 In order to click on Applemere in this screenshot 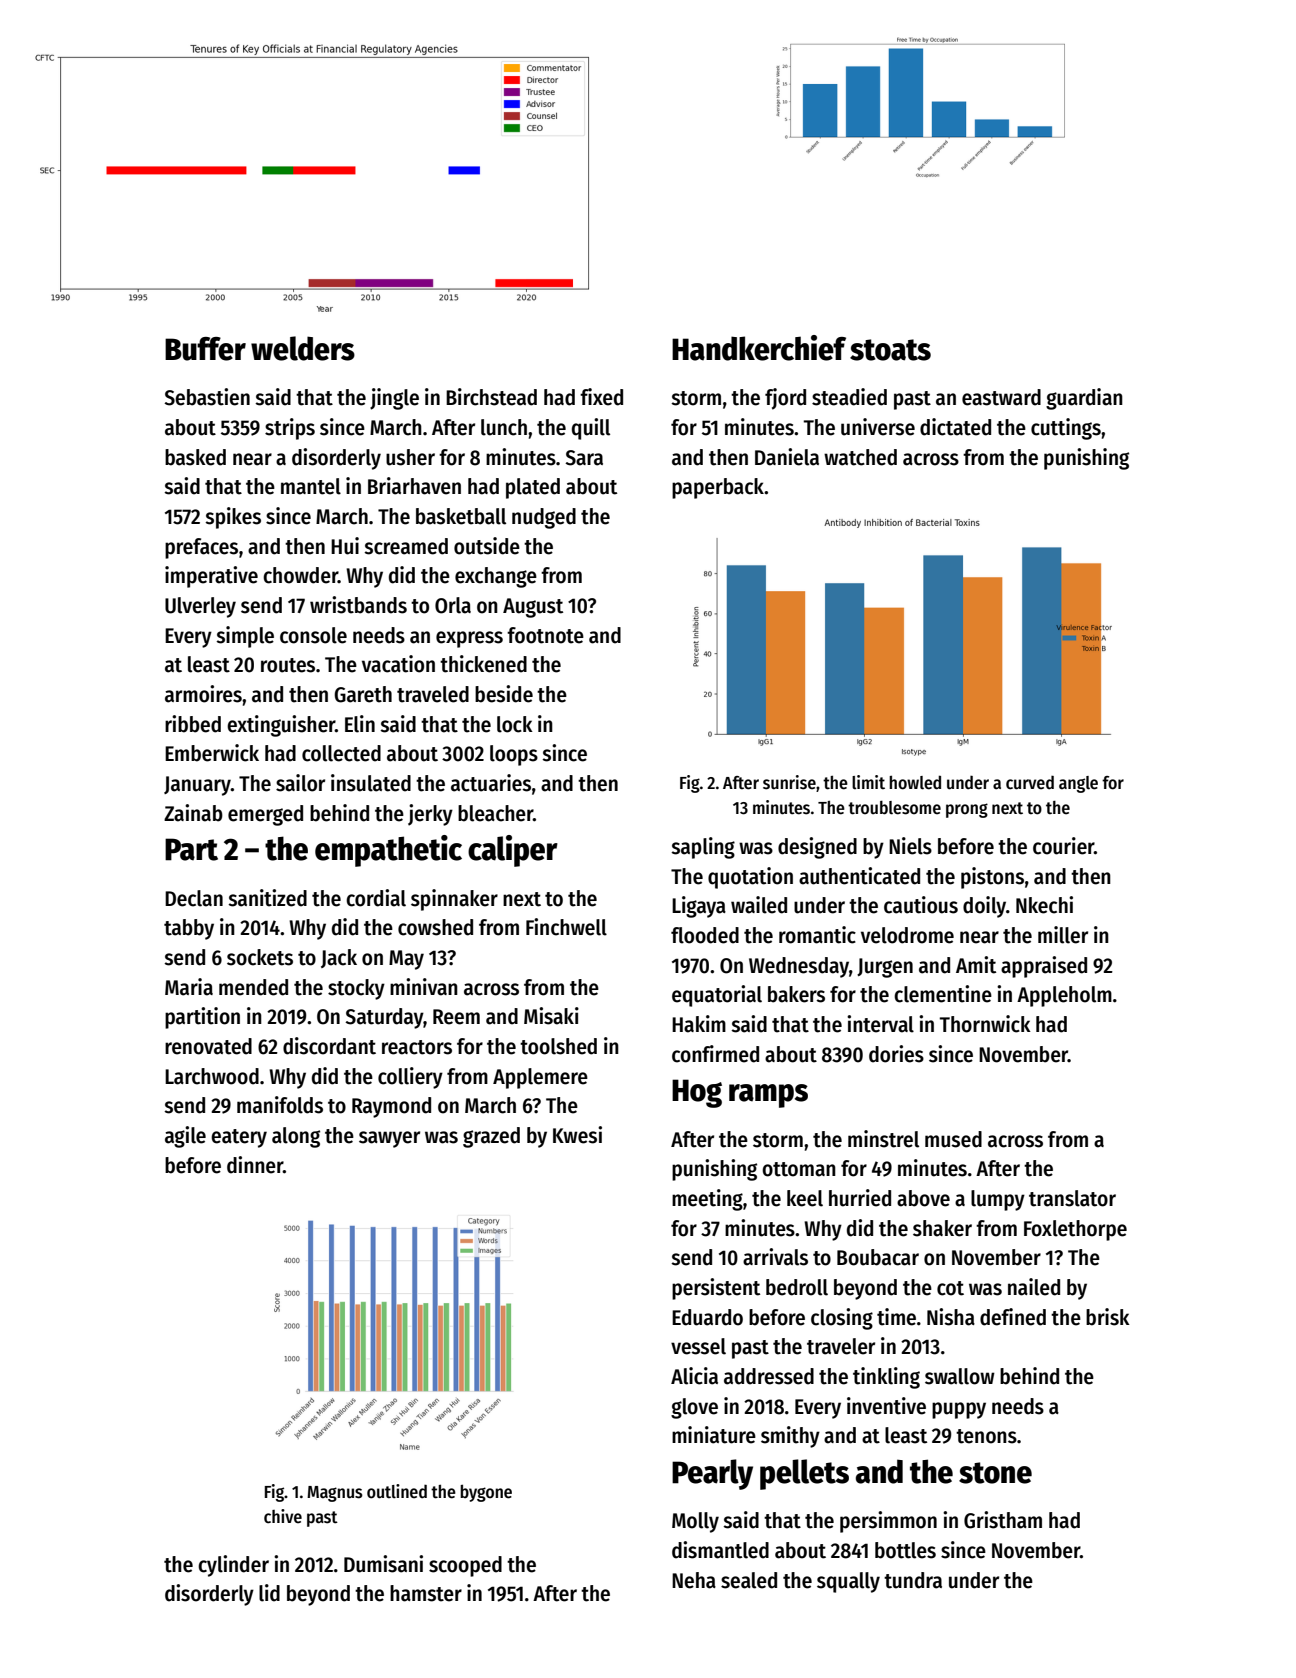, I will do `click(540, 1078)`.
